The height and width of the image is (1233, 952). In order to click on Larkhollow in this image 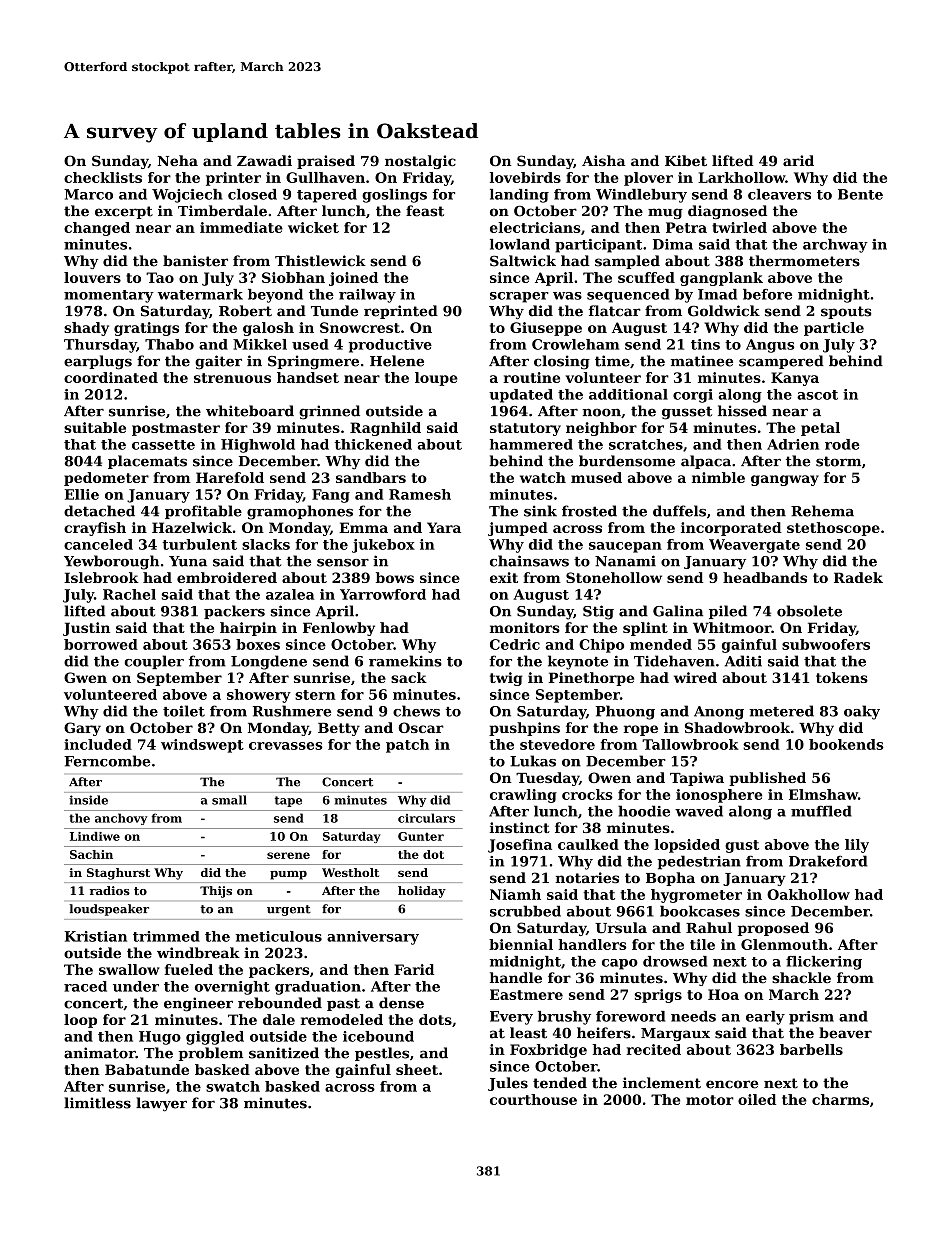, I will do `click(741, 177)`.
